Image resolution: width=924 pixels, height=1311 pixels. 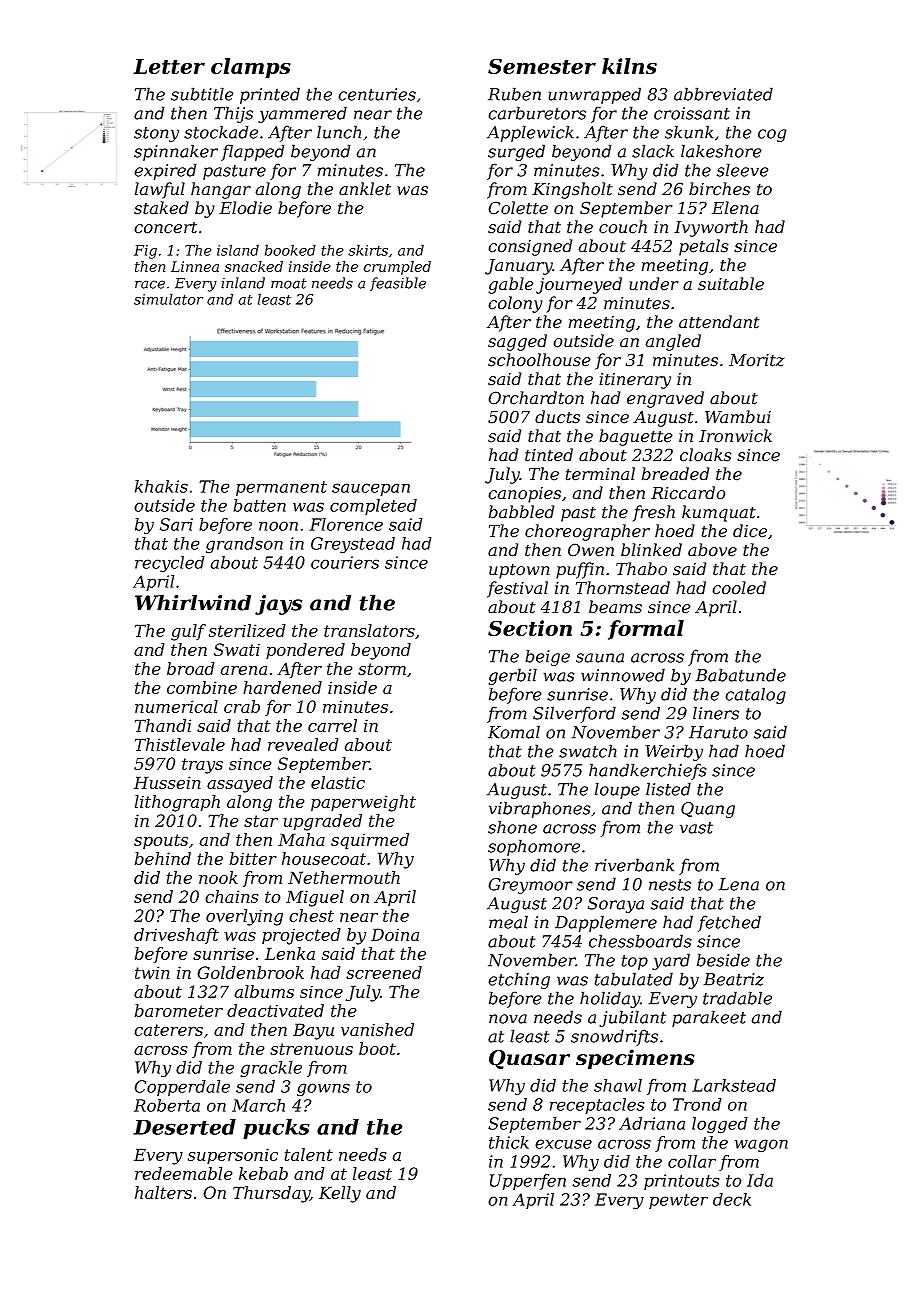 I want to click on halters, so click(x=163, y=1192).
